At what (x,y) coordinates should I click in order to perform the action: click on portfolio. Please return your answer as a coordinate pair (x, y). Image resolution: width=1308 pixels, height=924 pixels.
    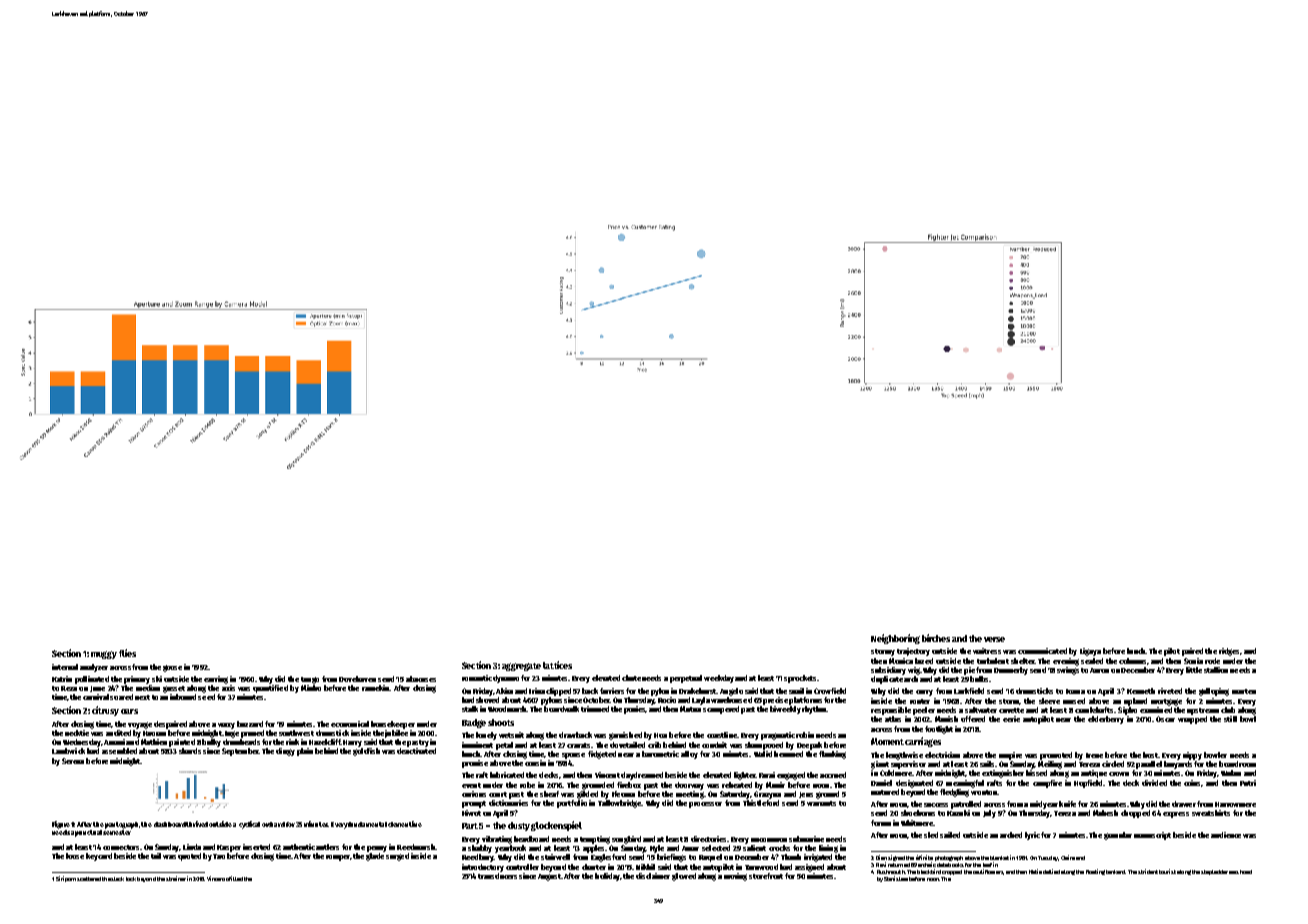
    Looking at the image, I should click on (572, 804).
